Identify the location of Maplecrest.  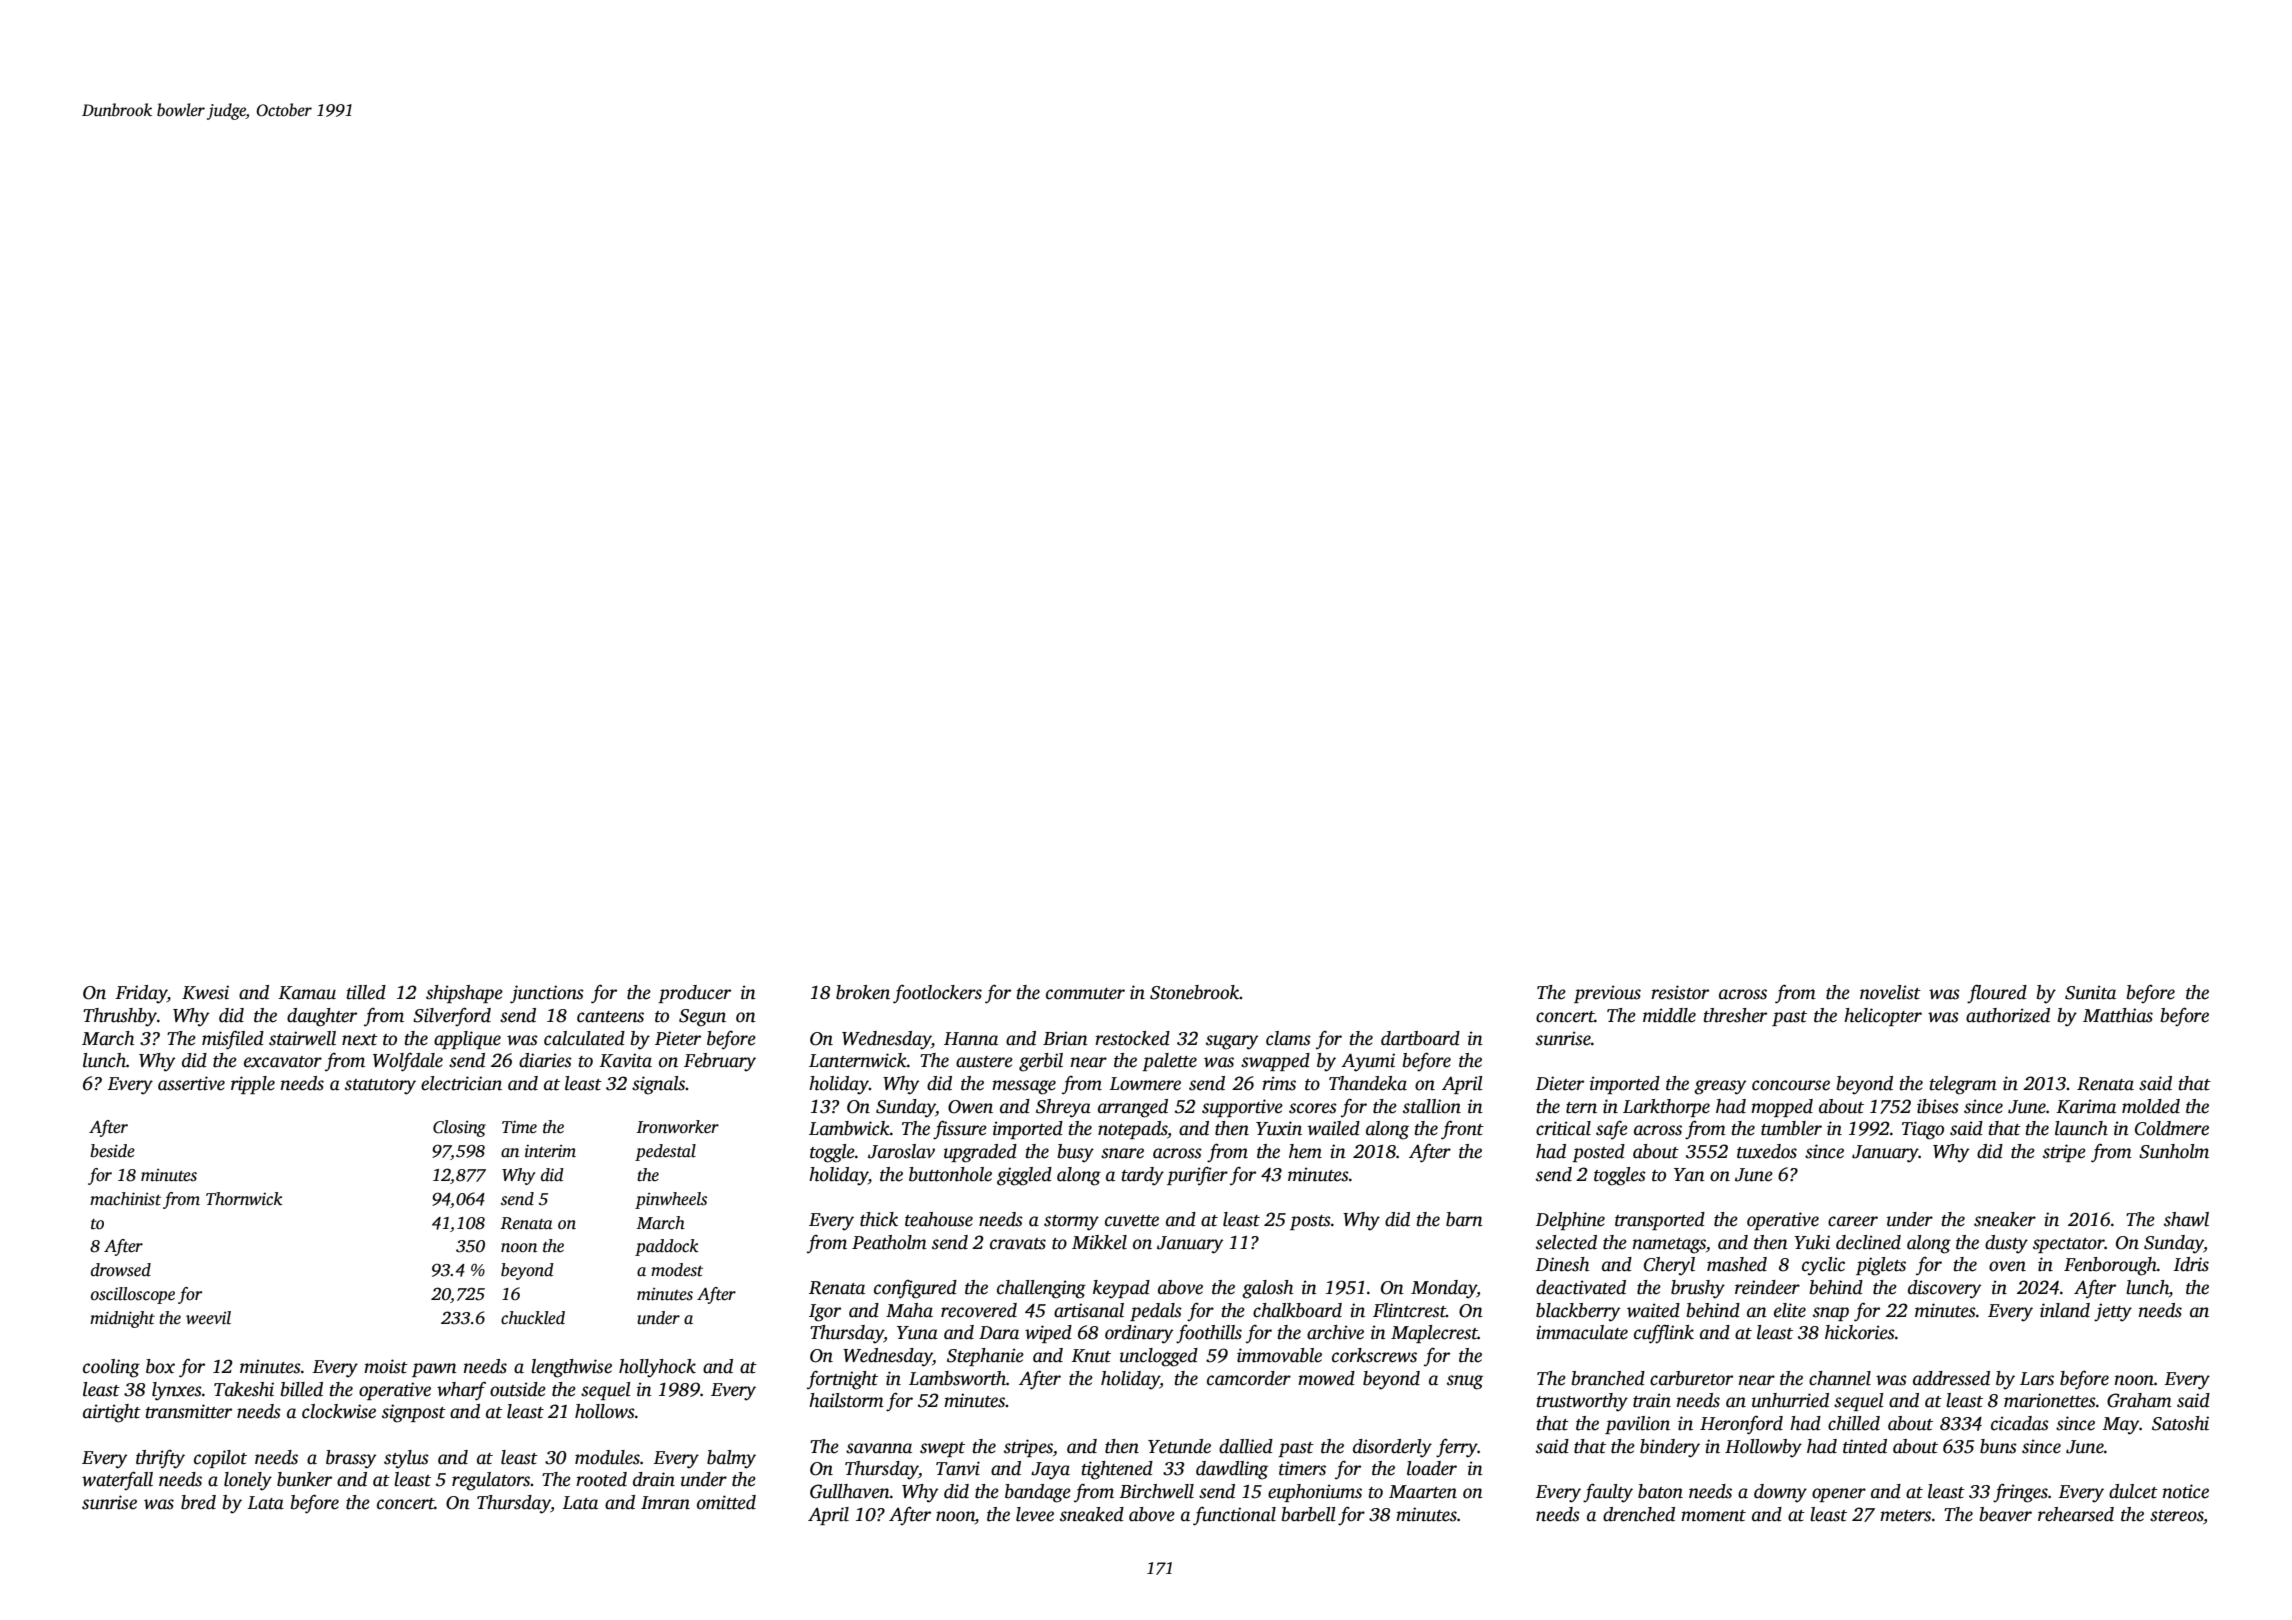
(1434, 1334).
